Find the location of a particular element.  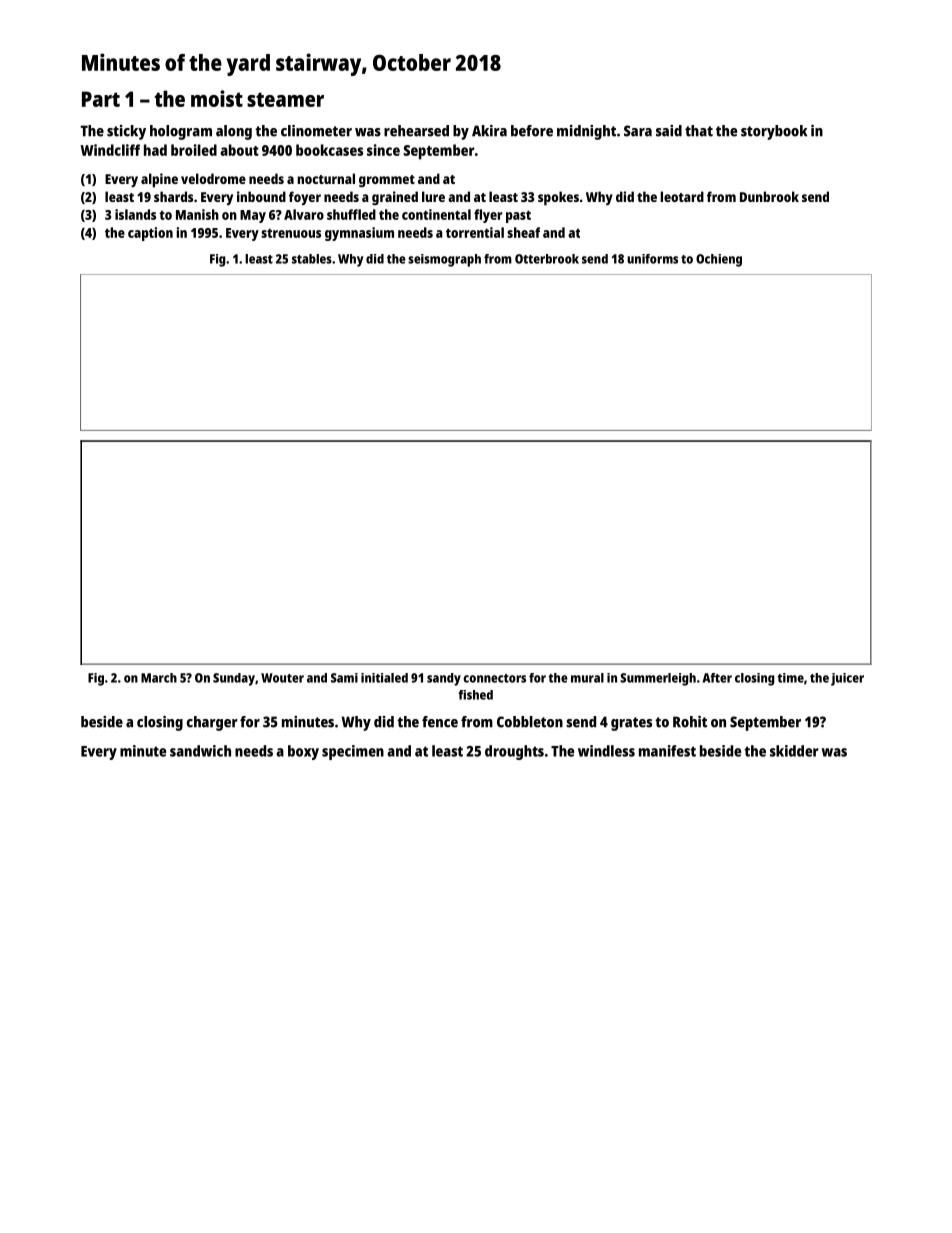

initialed is located at coordinates (384, 678).
